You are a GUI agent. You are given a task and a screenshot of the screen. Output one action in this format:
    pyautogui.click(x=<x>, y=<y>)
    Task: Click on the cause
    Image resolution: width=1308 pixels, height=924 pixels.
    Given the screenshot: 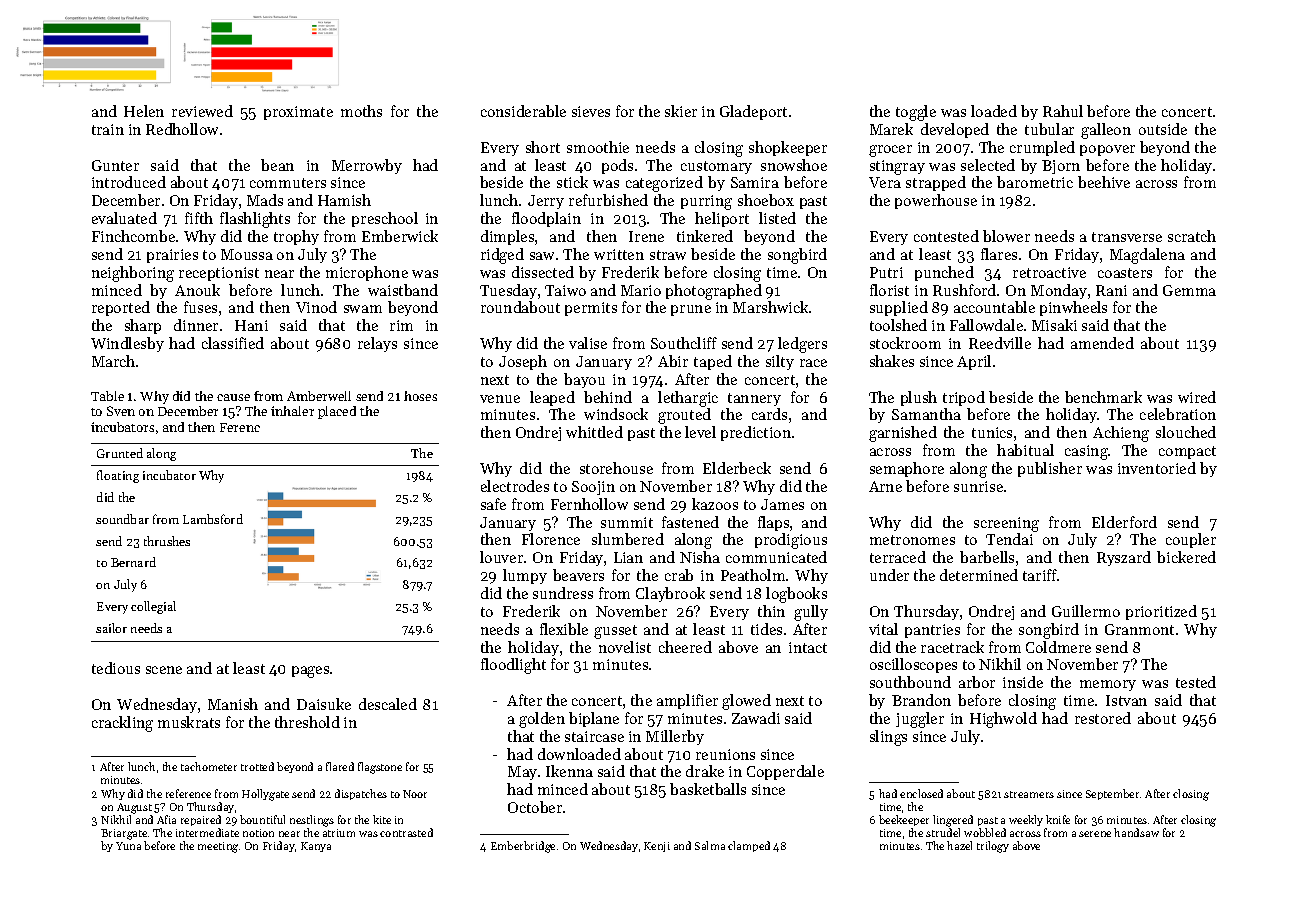 What is the action you would take?
    pyautogui.click(x=233, y=397)
